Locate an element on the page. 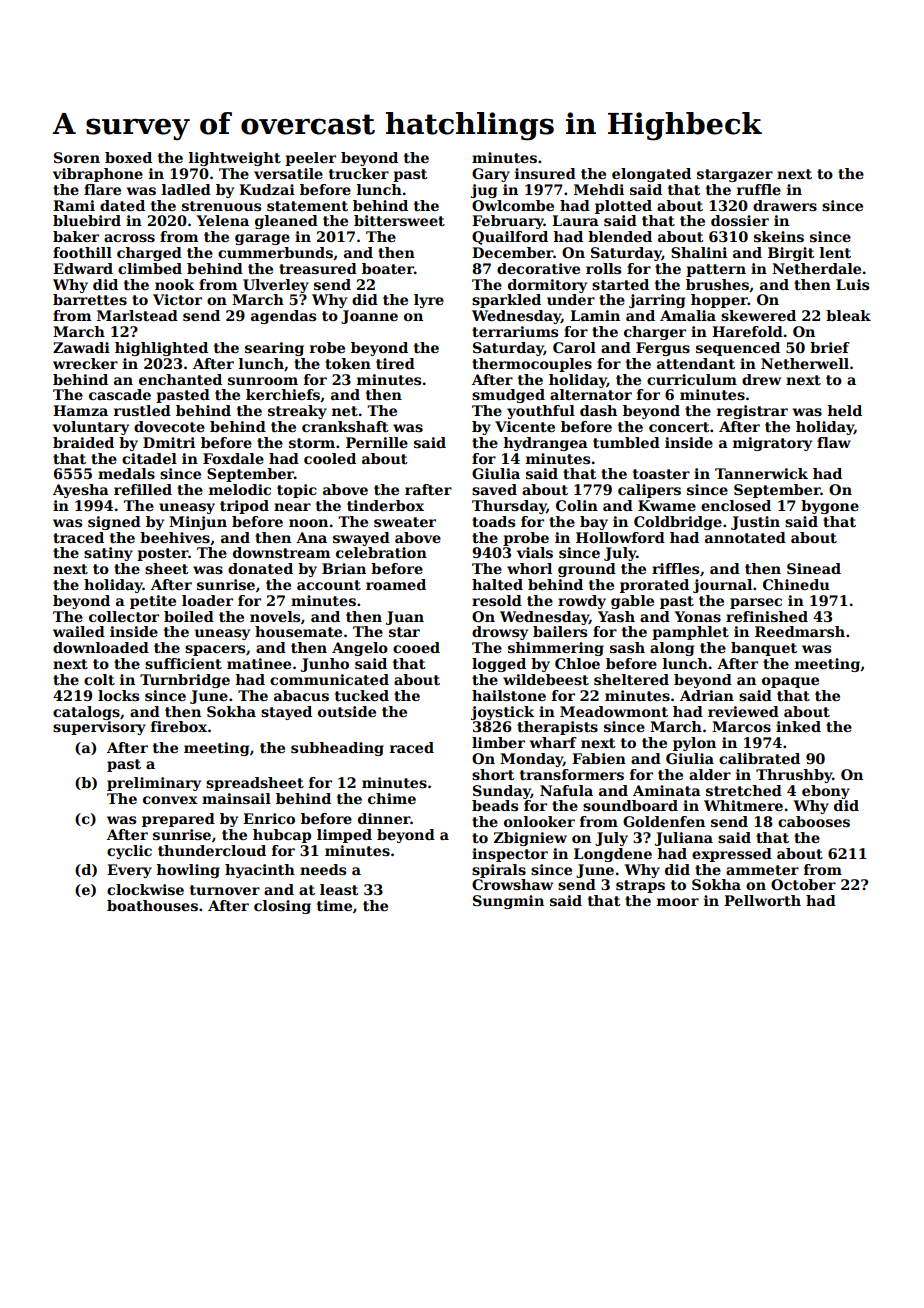 The height and width of the document is (1308, 924). Fergus is located at coordinates (663, 349).
